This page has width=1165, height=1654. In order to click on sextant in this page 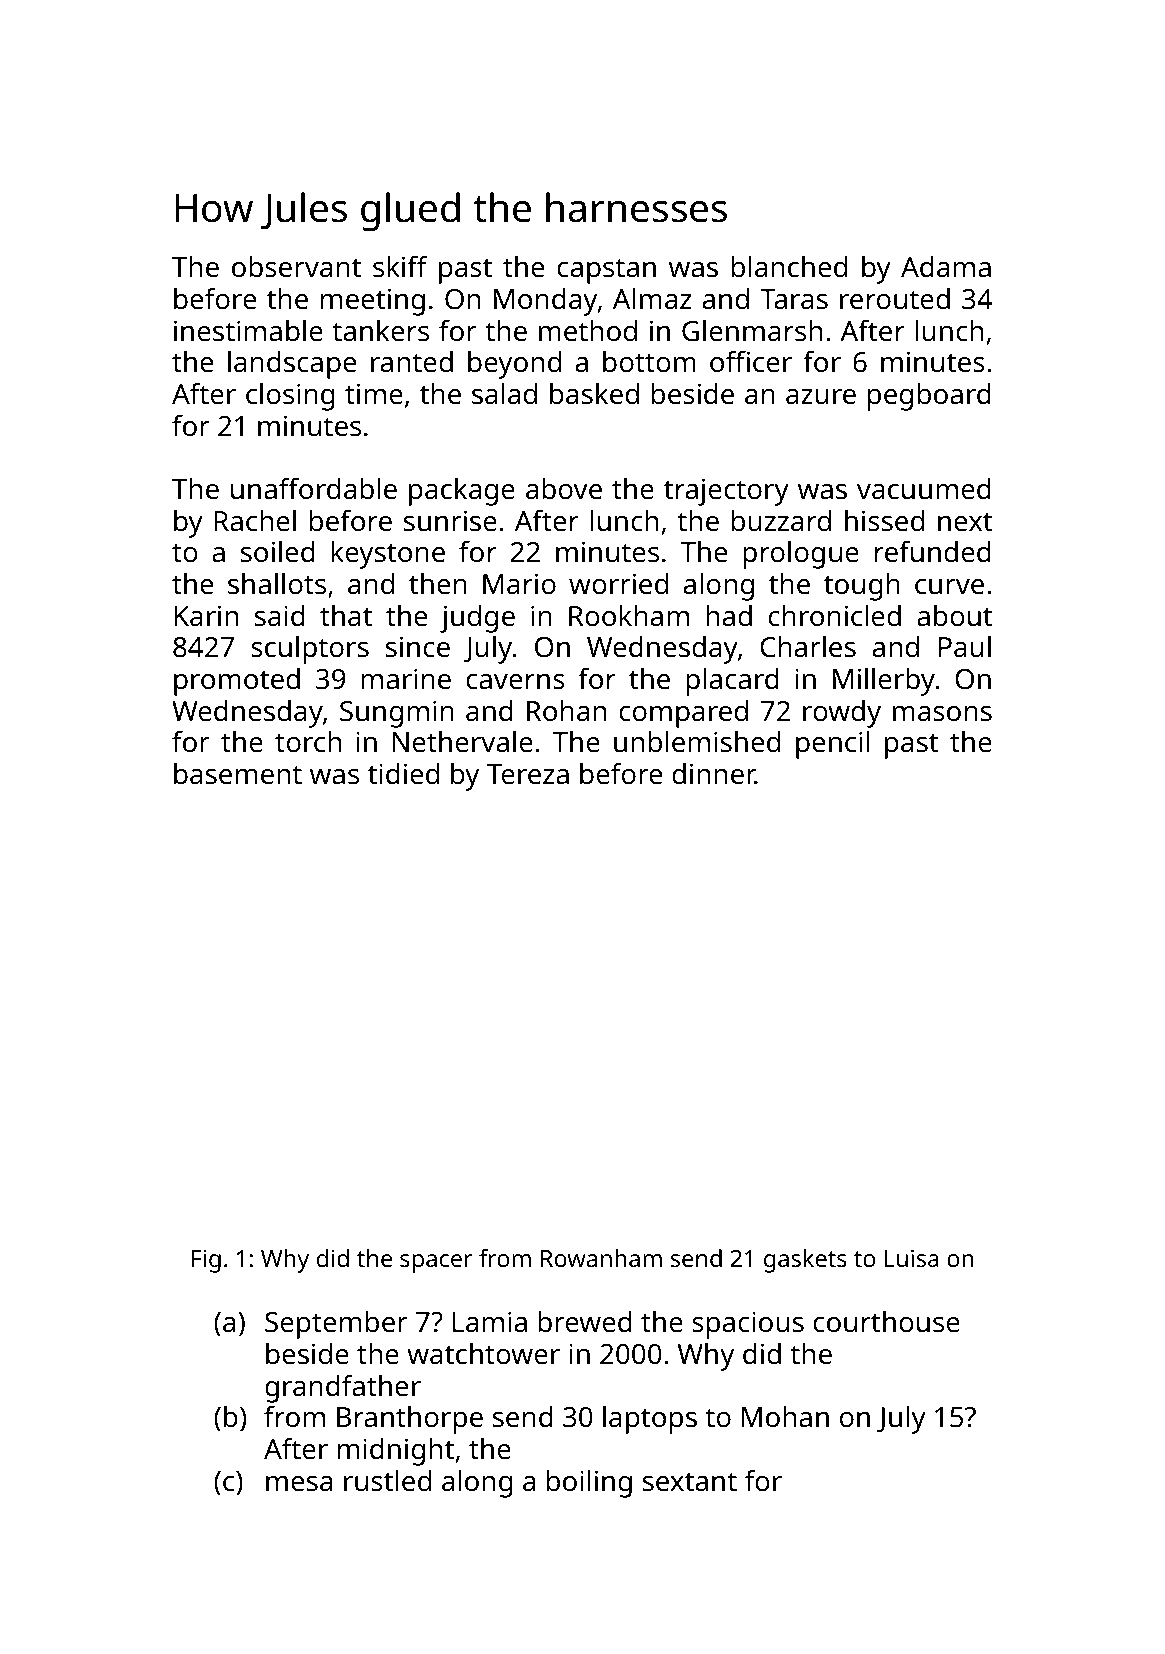, I will do `click(690, 1482)`.
